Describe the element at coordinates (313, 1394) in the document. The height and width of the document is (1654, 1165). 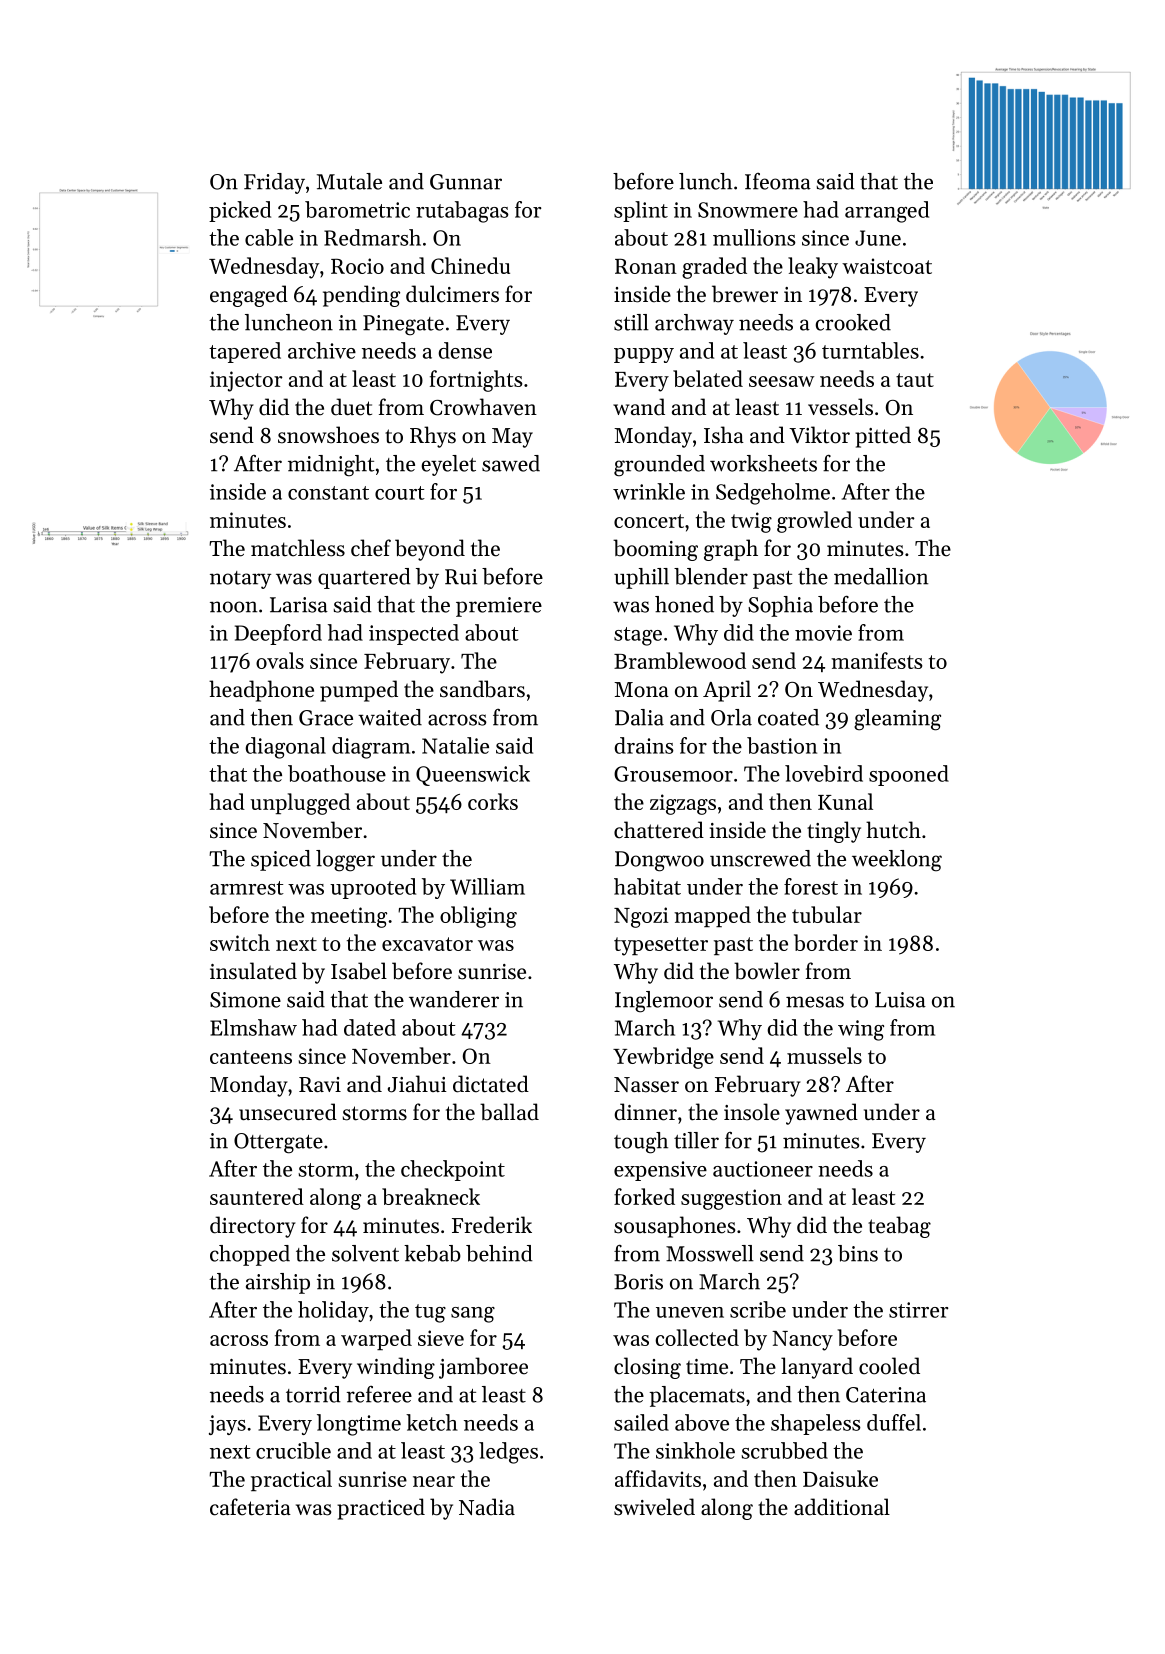
I see `torrid` at that location.
